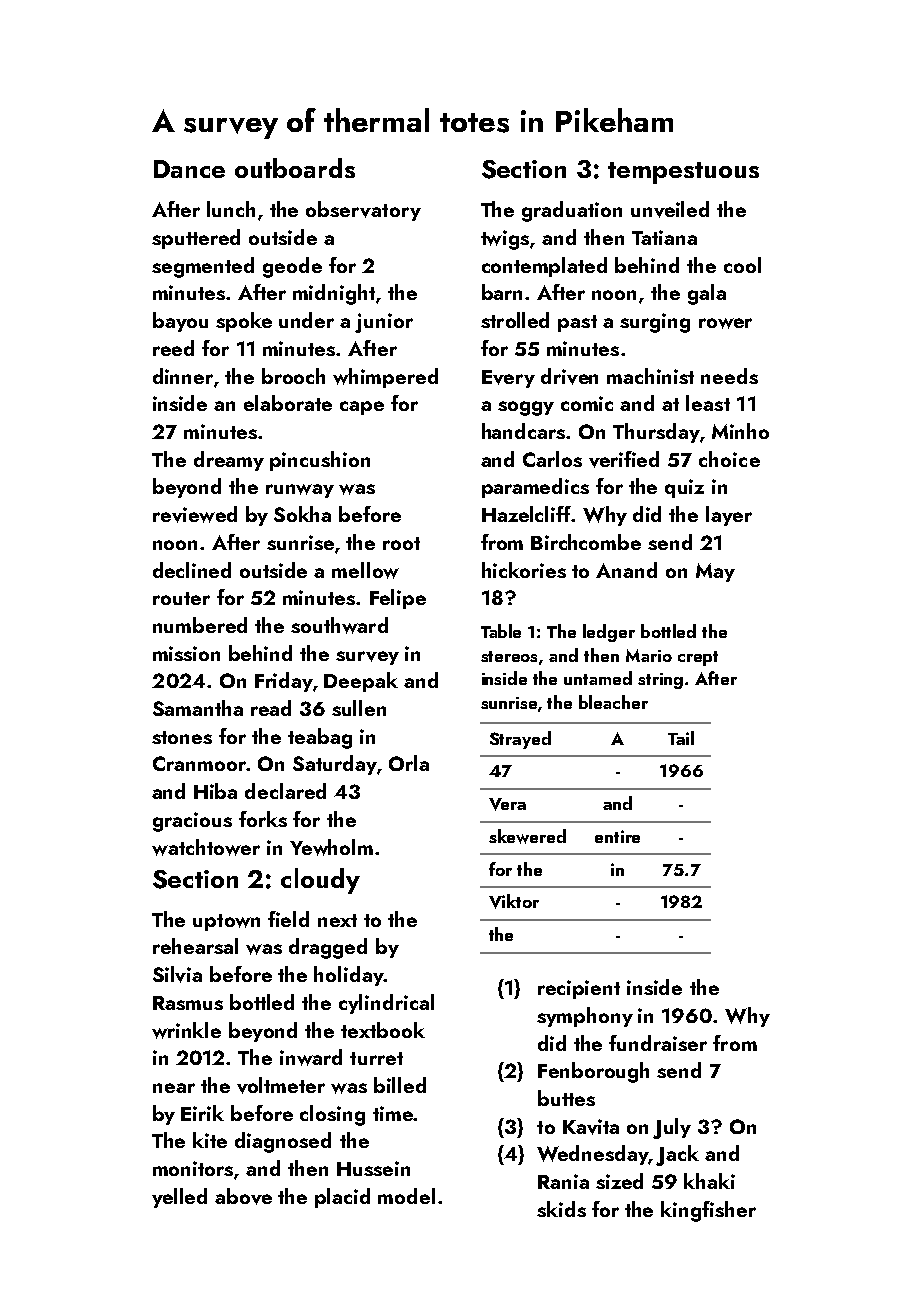 The height and width of the page is (1311, 924). I want to click on fundraiser, so click(658, 1043).
